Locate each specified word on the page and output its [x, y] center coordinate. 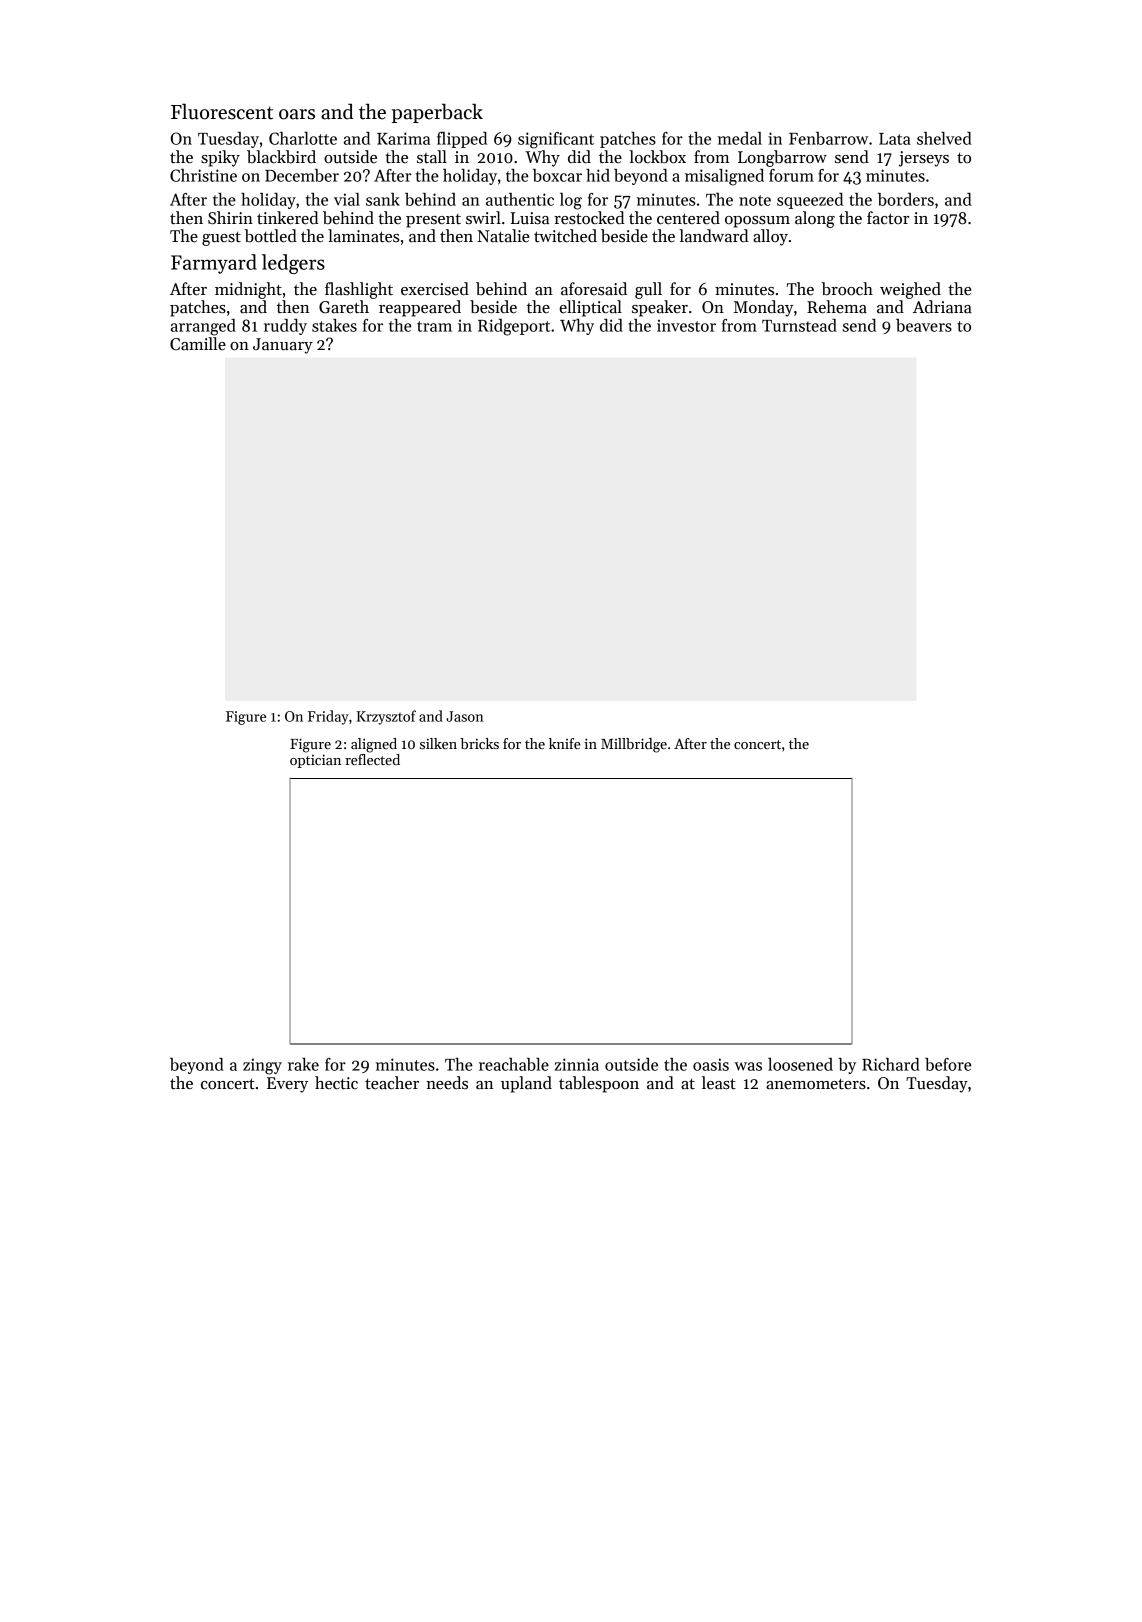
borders [906, 199]
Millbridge [634, 745]
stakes [334, 325]
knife [565, 743]
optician [315, 761]
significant [556, 140]
